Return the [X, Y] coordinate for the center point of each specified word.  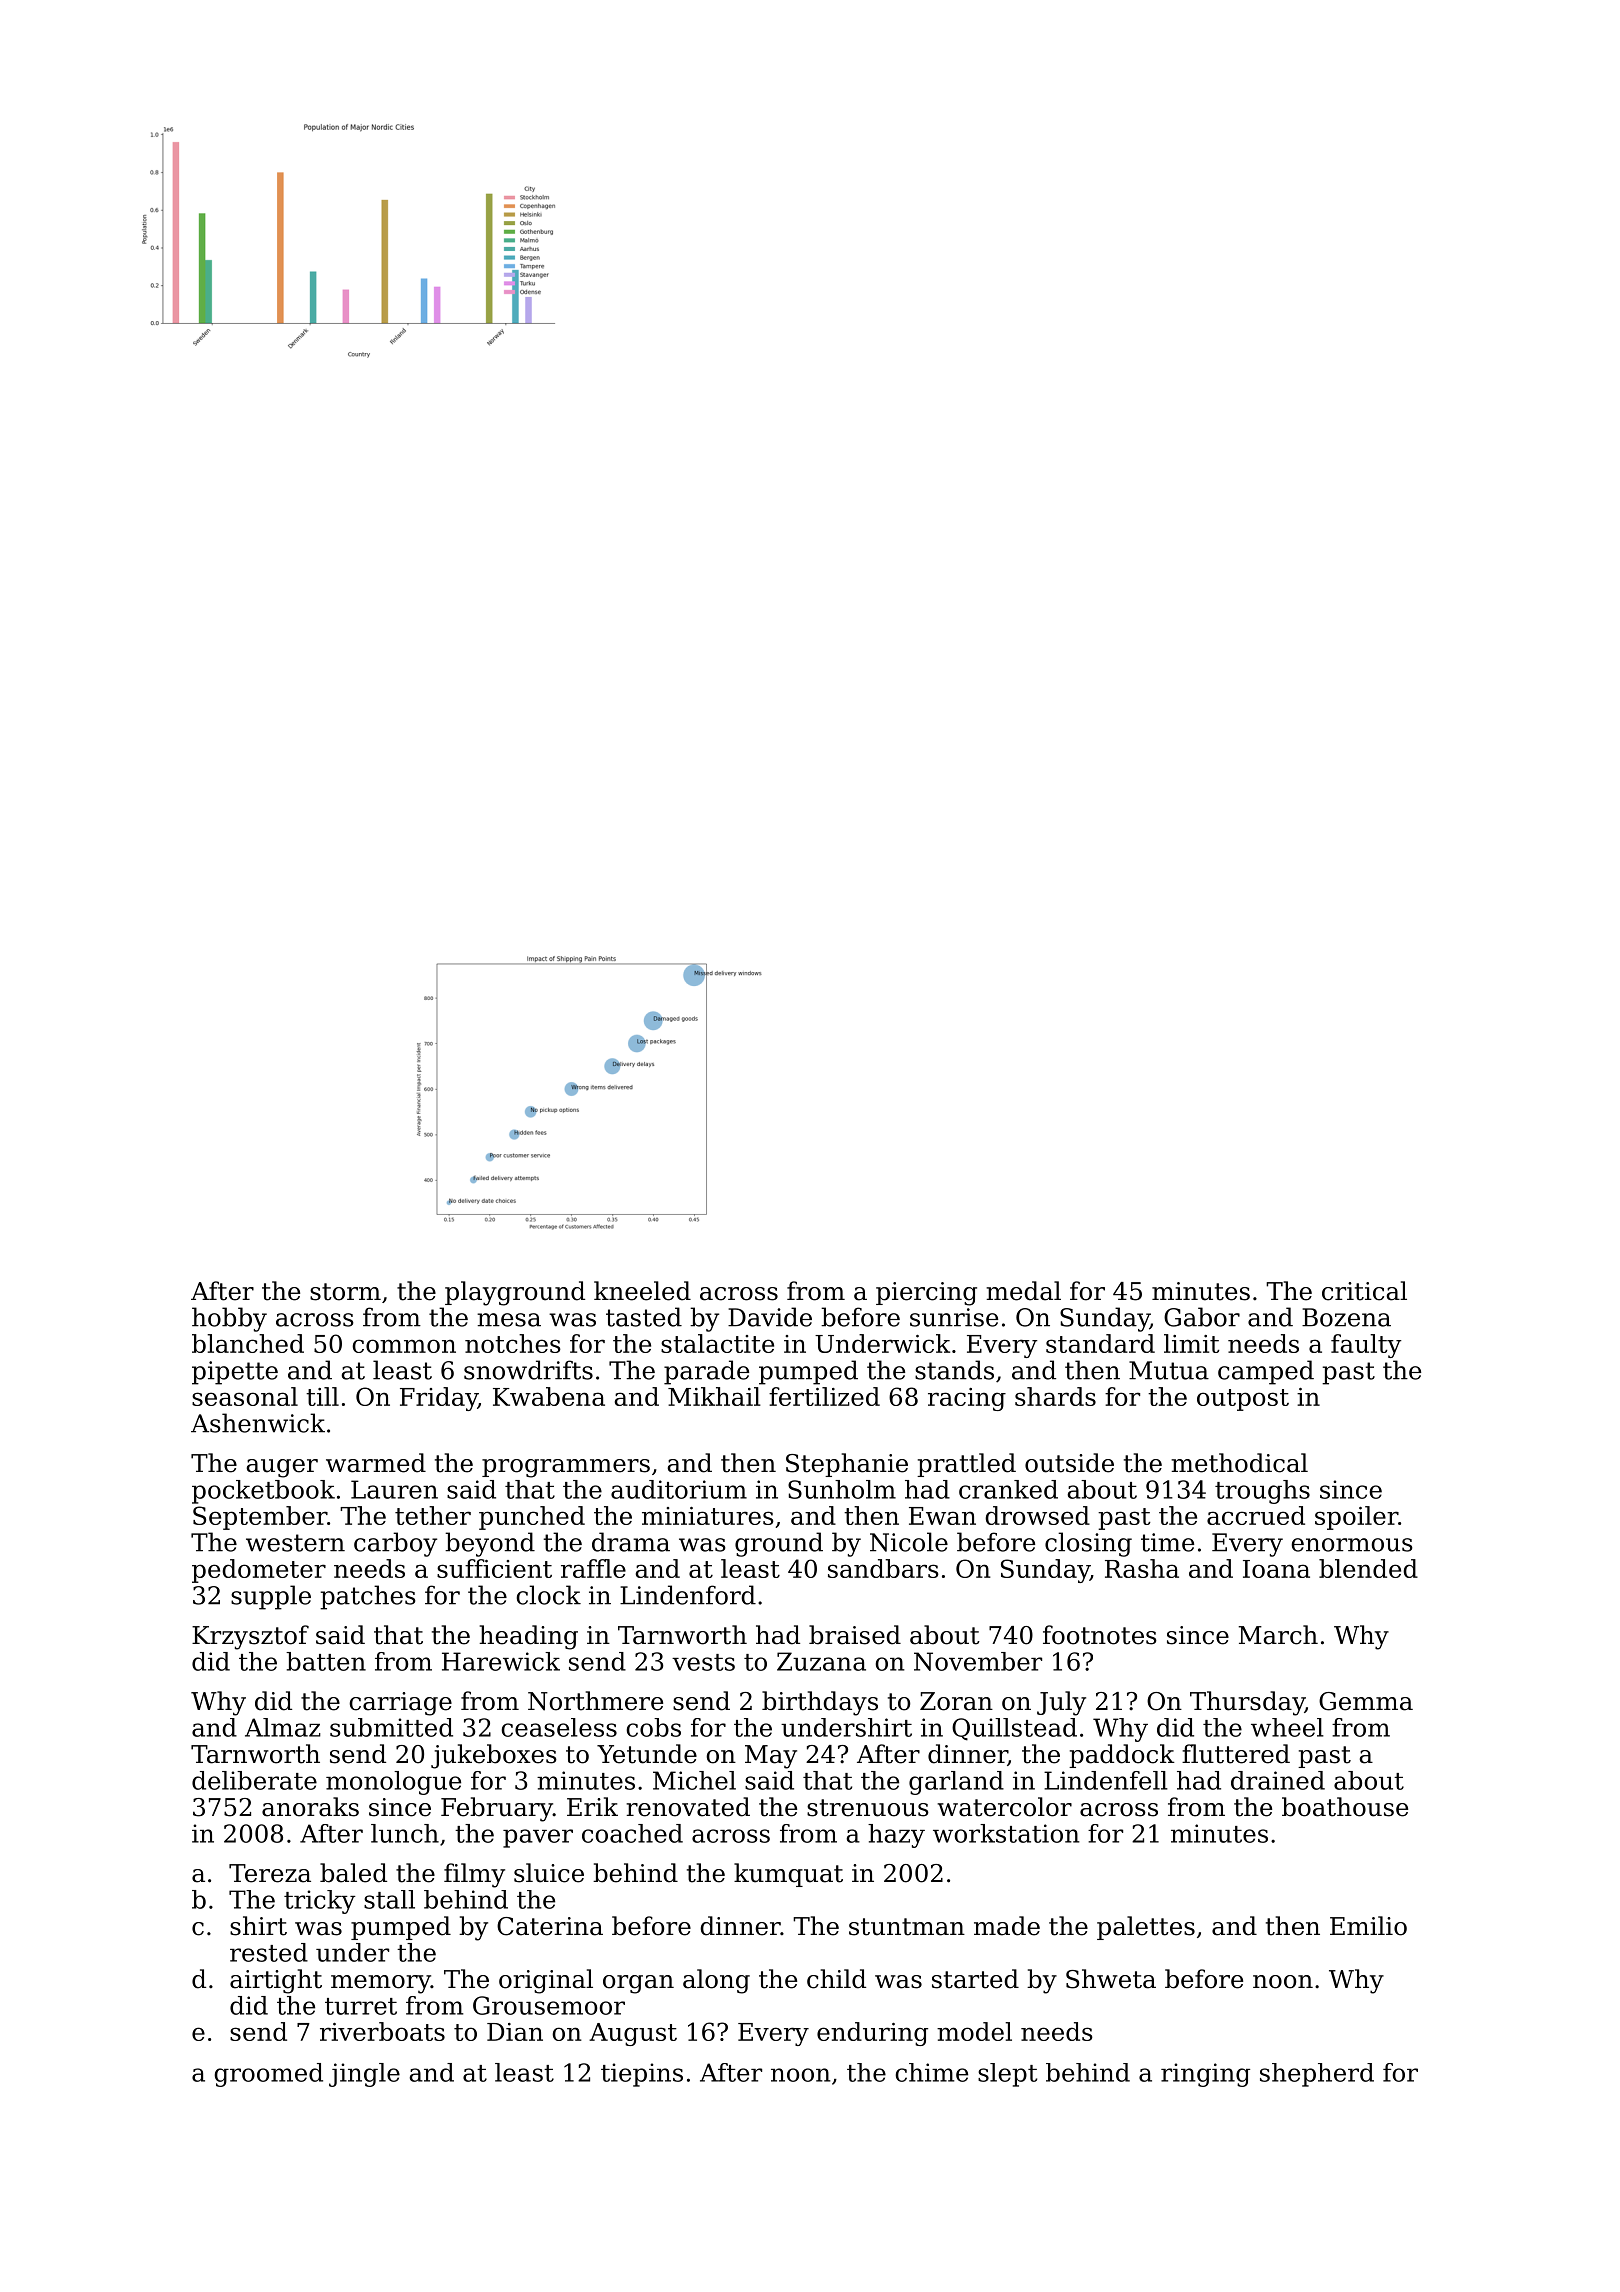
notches [513, 1343]
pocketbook [263, 1492]
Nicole [909, 1542]
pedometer [259, 1571]
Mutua [1169, 1370]
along [716, 1981]
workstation [1006, 1833]
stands [954, 1370]
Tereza [270, 1873]
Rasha [1142, 1568]
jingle [364, 2075]
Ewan [942, 1516]
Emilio [1368, 1926]
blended [1368, 1568]
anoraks [310, 1807]
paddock [1122, 1756]
